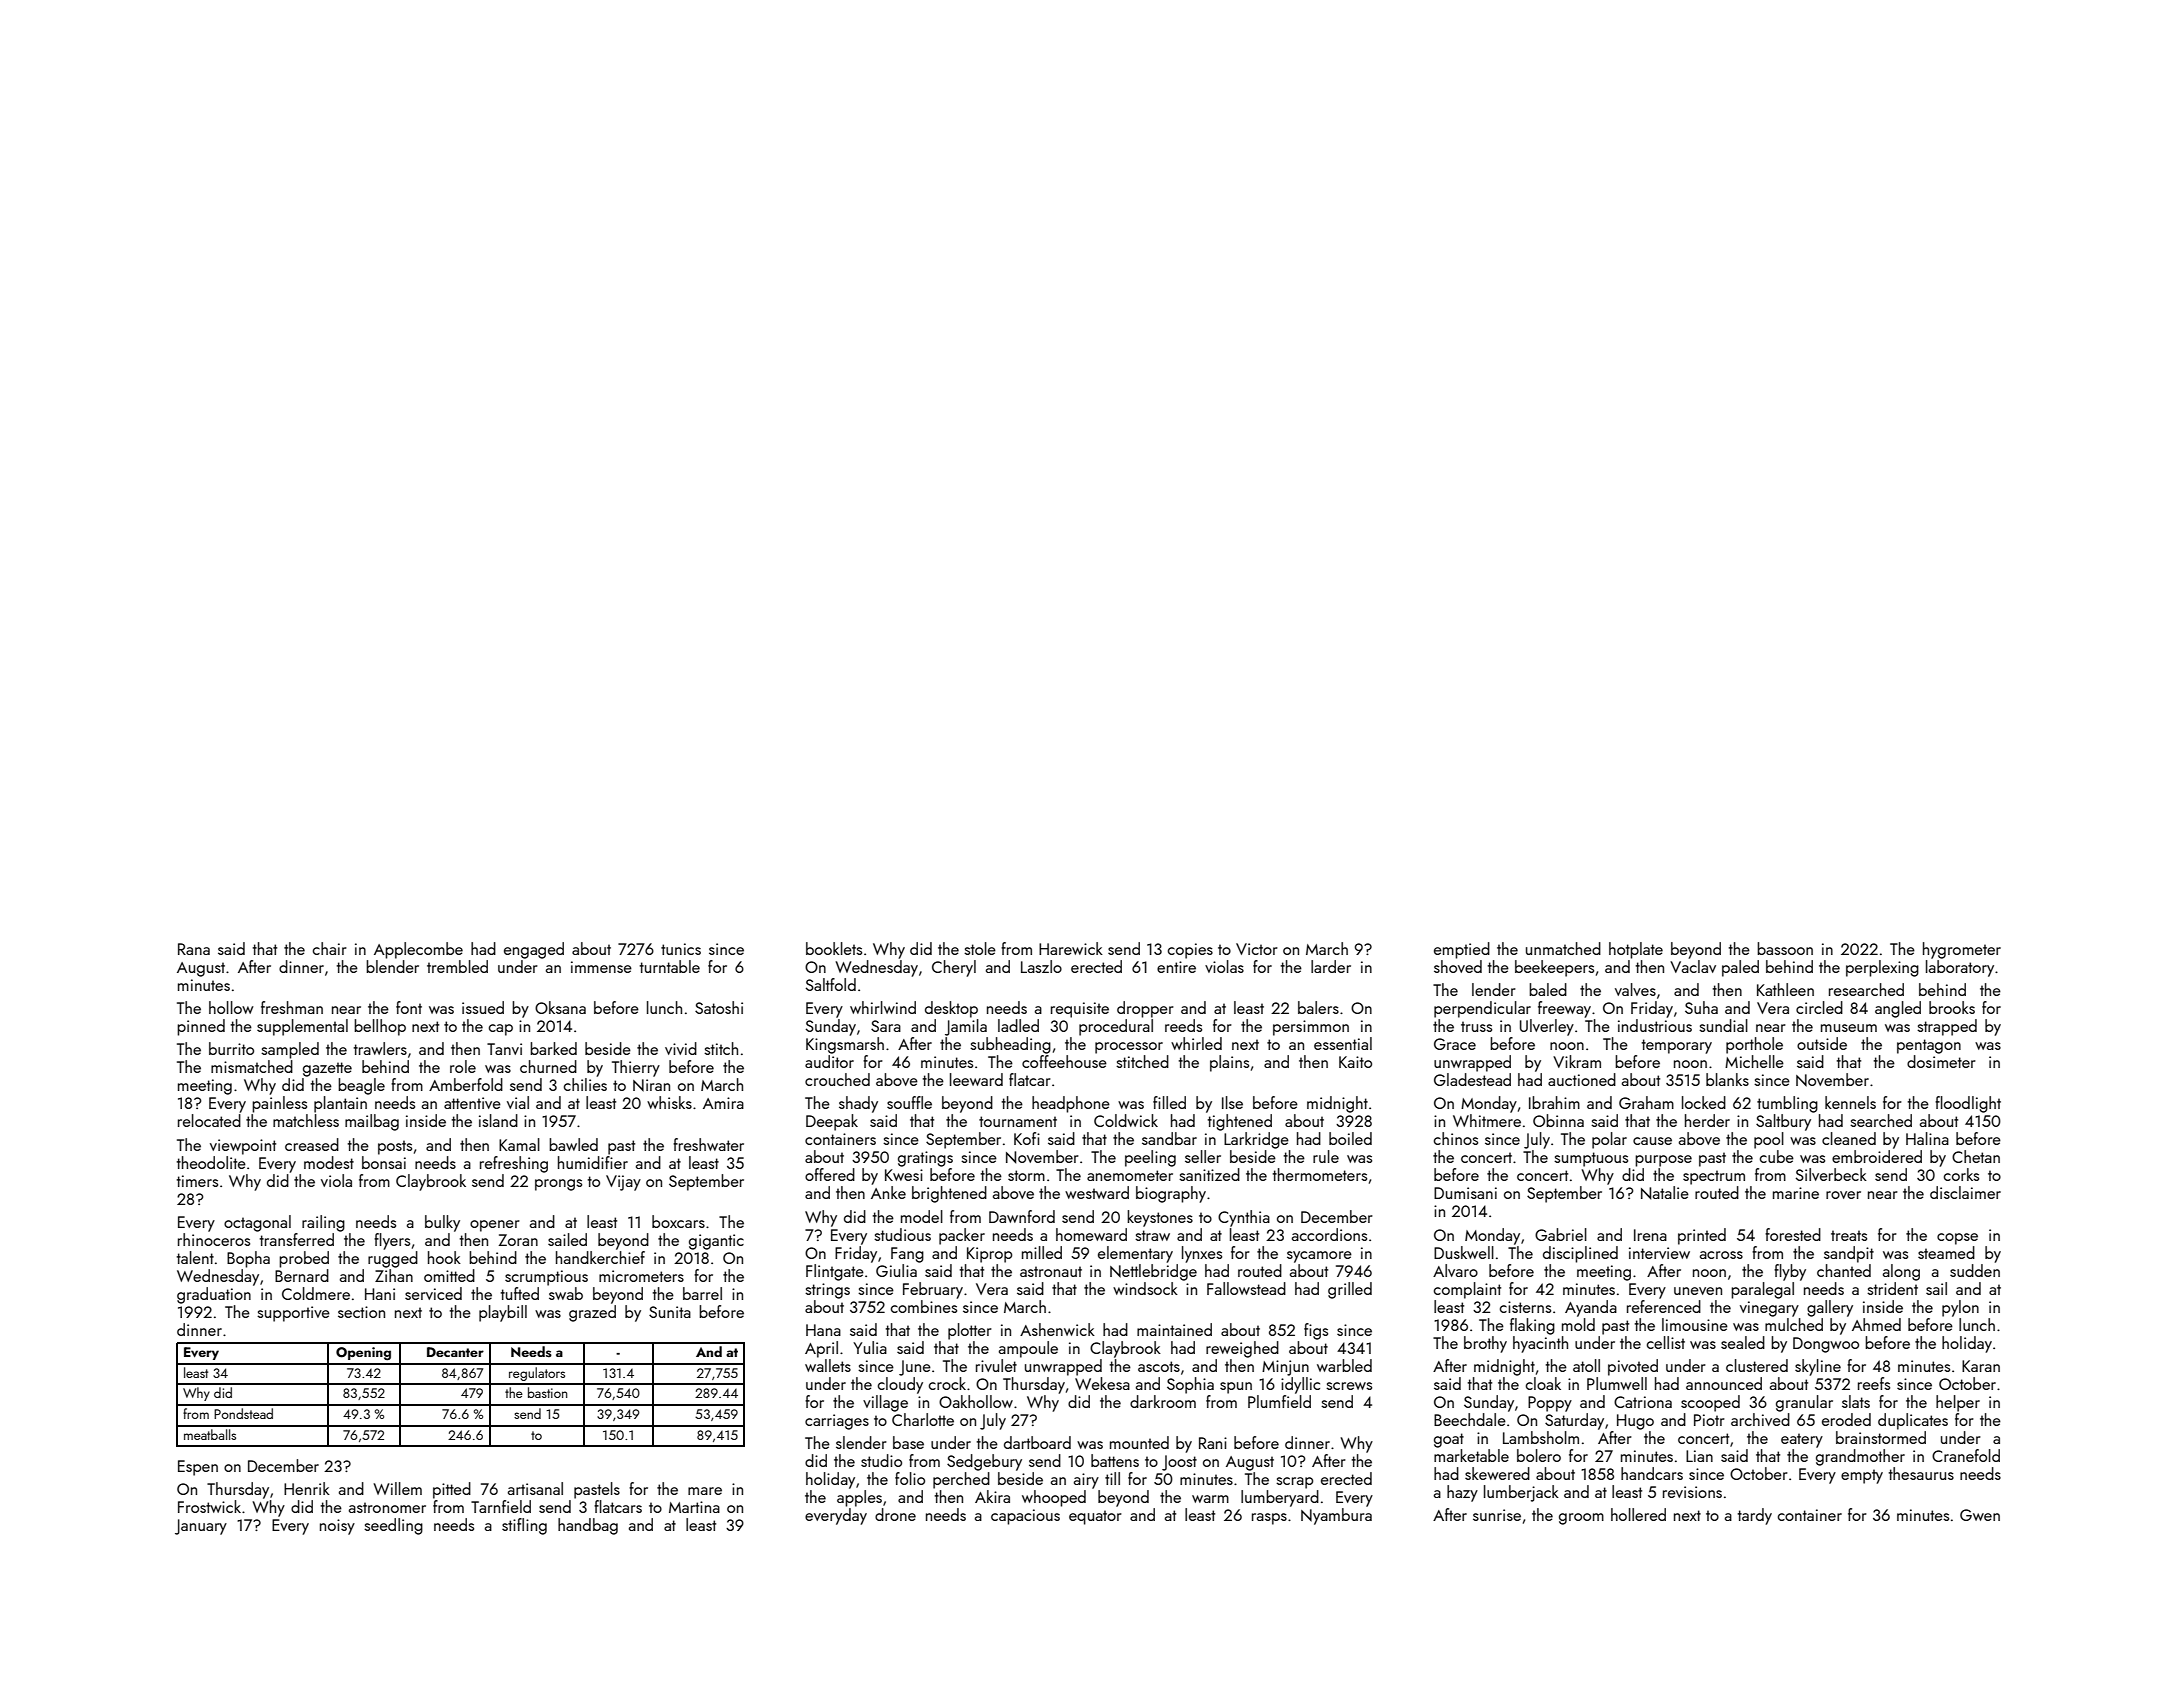 The height and width of the image is (1683, 2178). Describe the element at coordinates (1145, 1009) in the image. I see `dropper` at that location.
